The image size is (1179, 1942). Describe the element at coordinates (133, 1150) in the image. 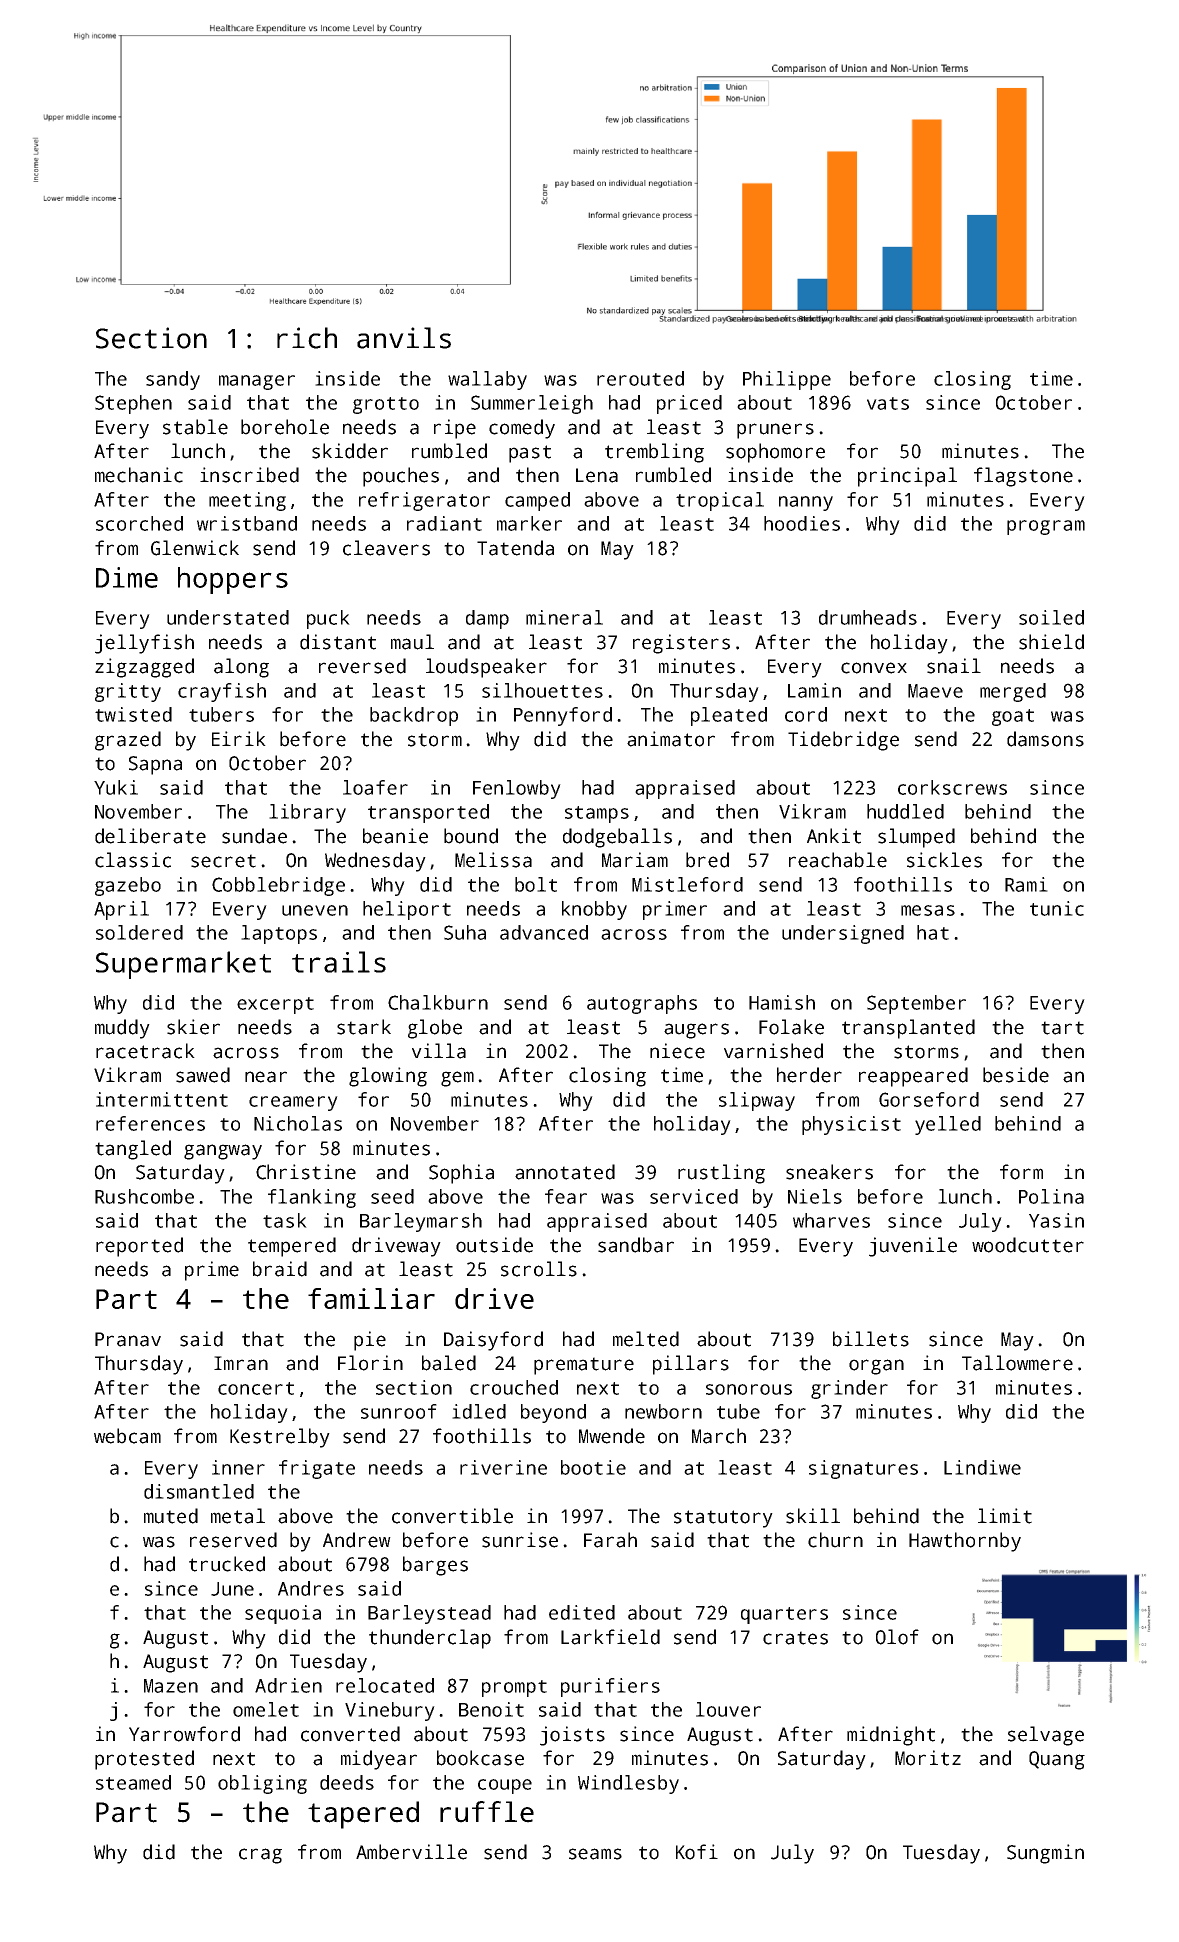

I see `tangled` at that location.
